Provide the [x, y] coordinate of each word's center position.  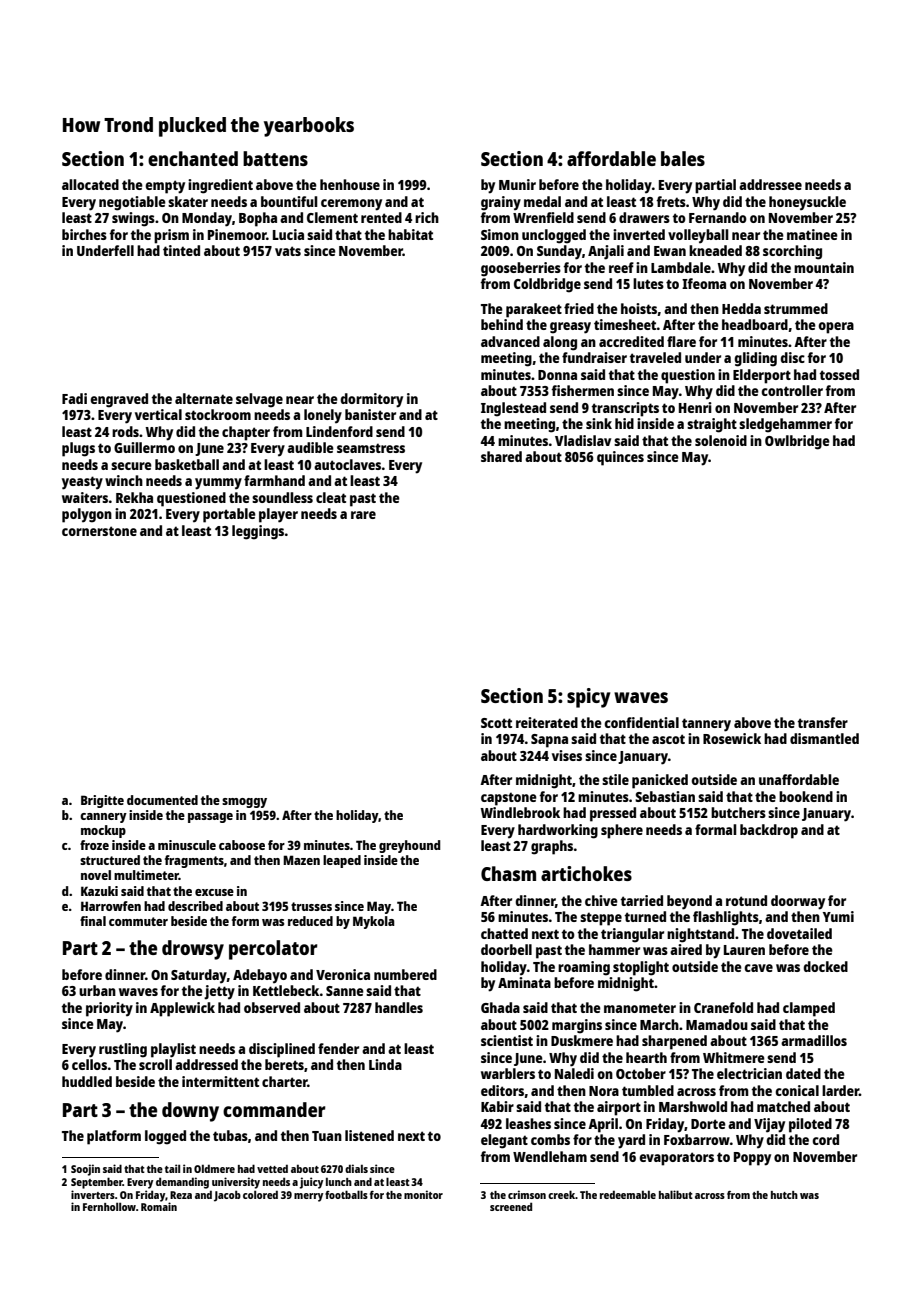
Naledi [574, 1073]
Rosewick [732, 738]
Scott [496, 723]
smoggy [244, 803]
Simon [500, 234]
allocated [90, 184]
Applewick [182, 1009]
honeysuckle [807, 203]
